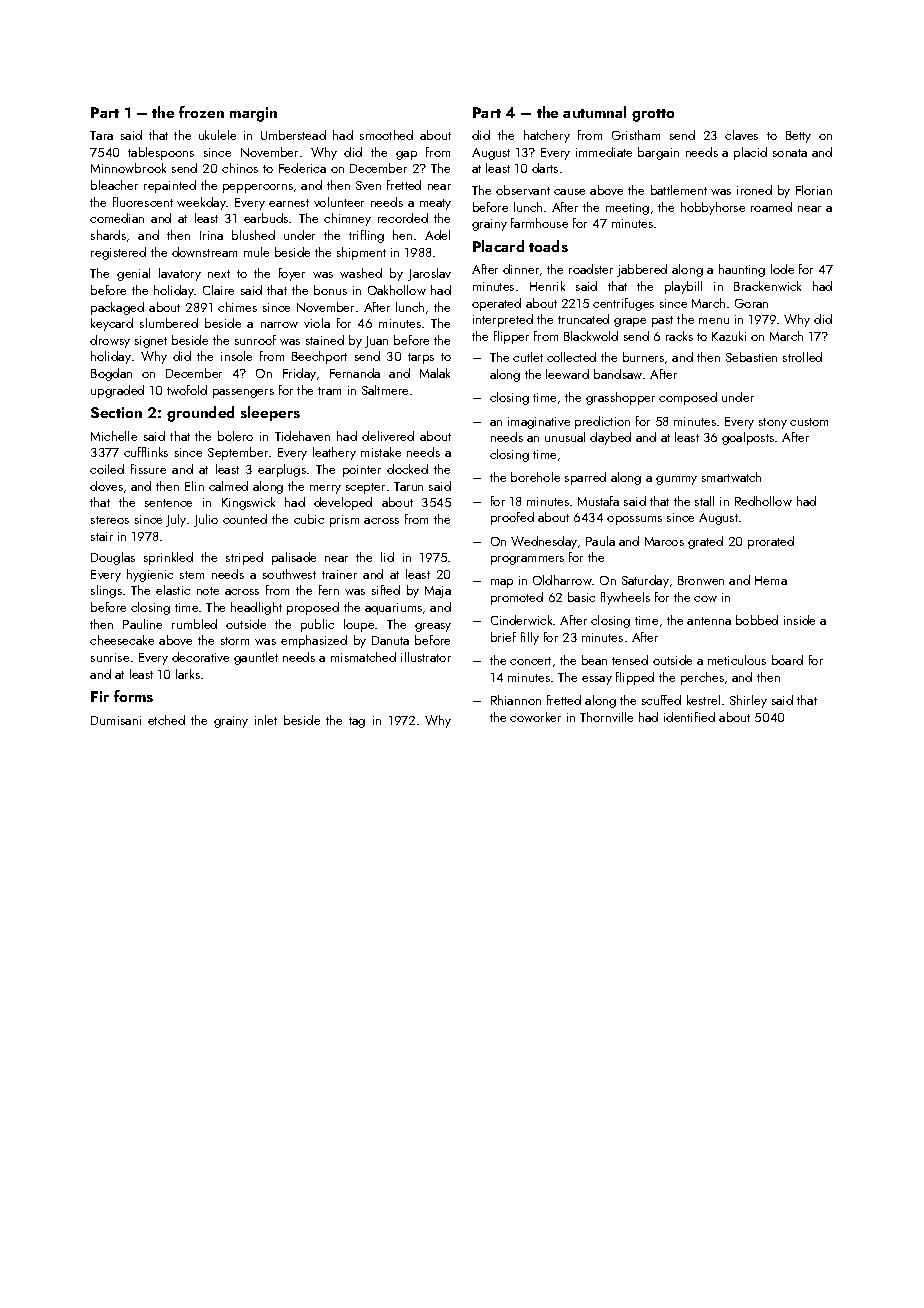  What do you see at coordinates (101, 135) in the document?
I see `Tara` at bounding box center [101, 135].
